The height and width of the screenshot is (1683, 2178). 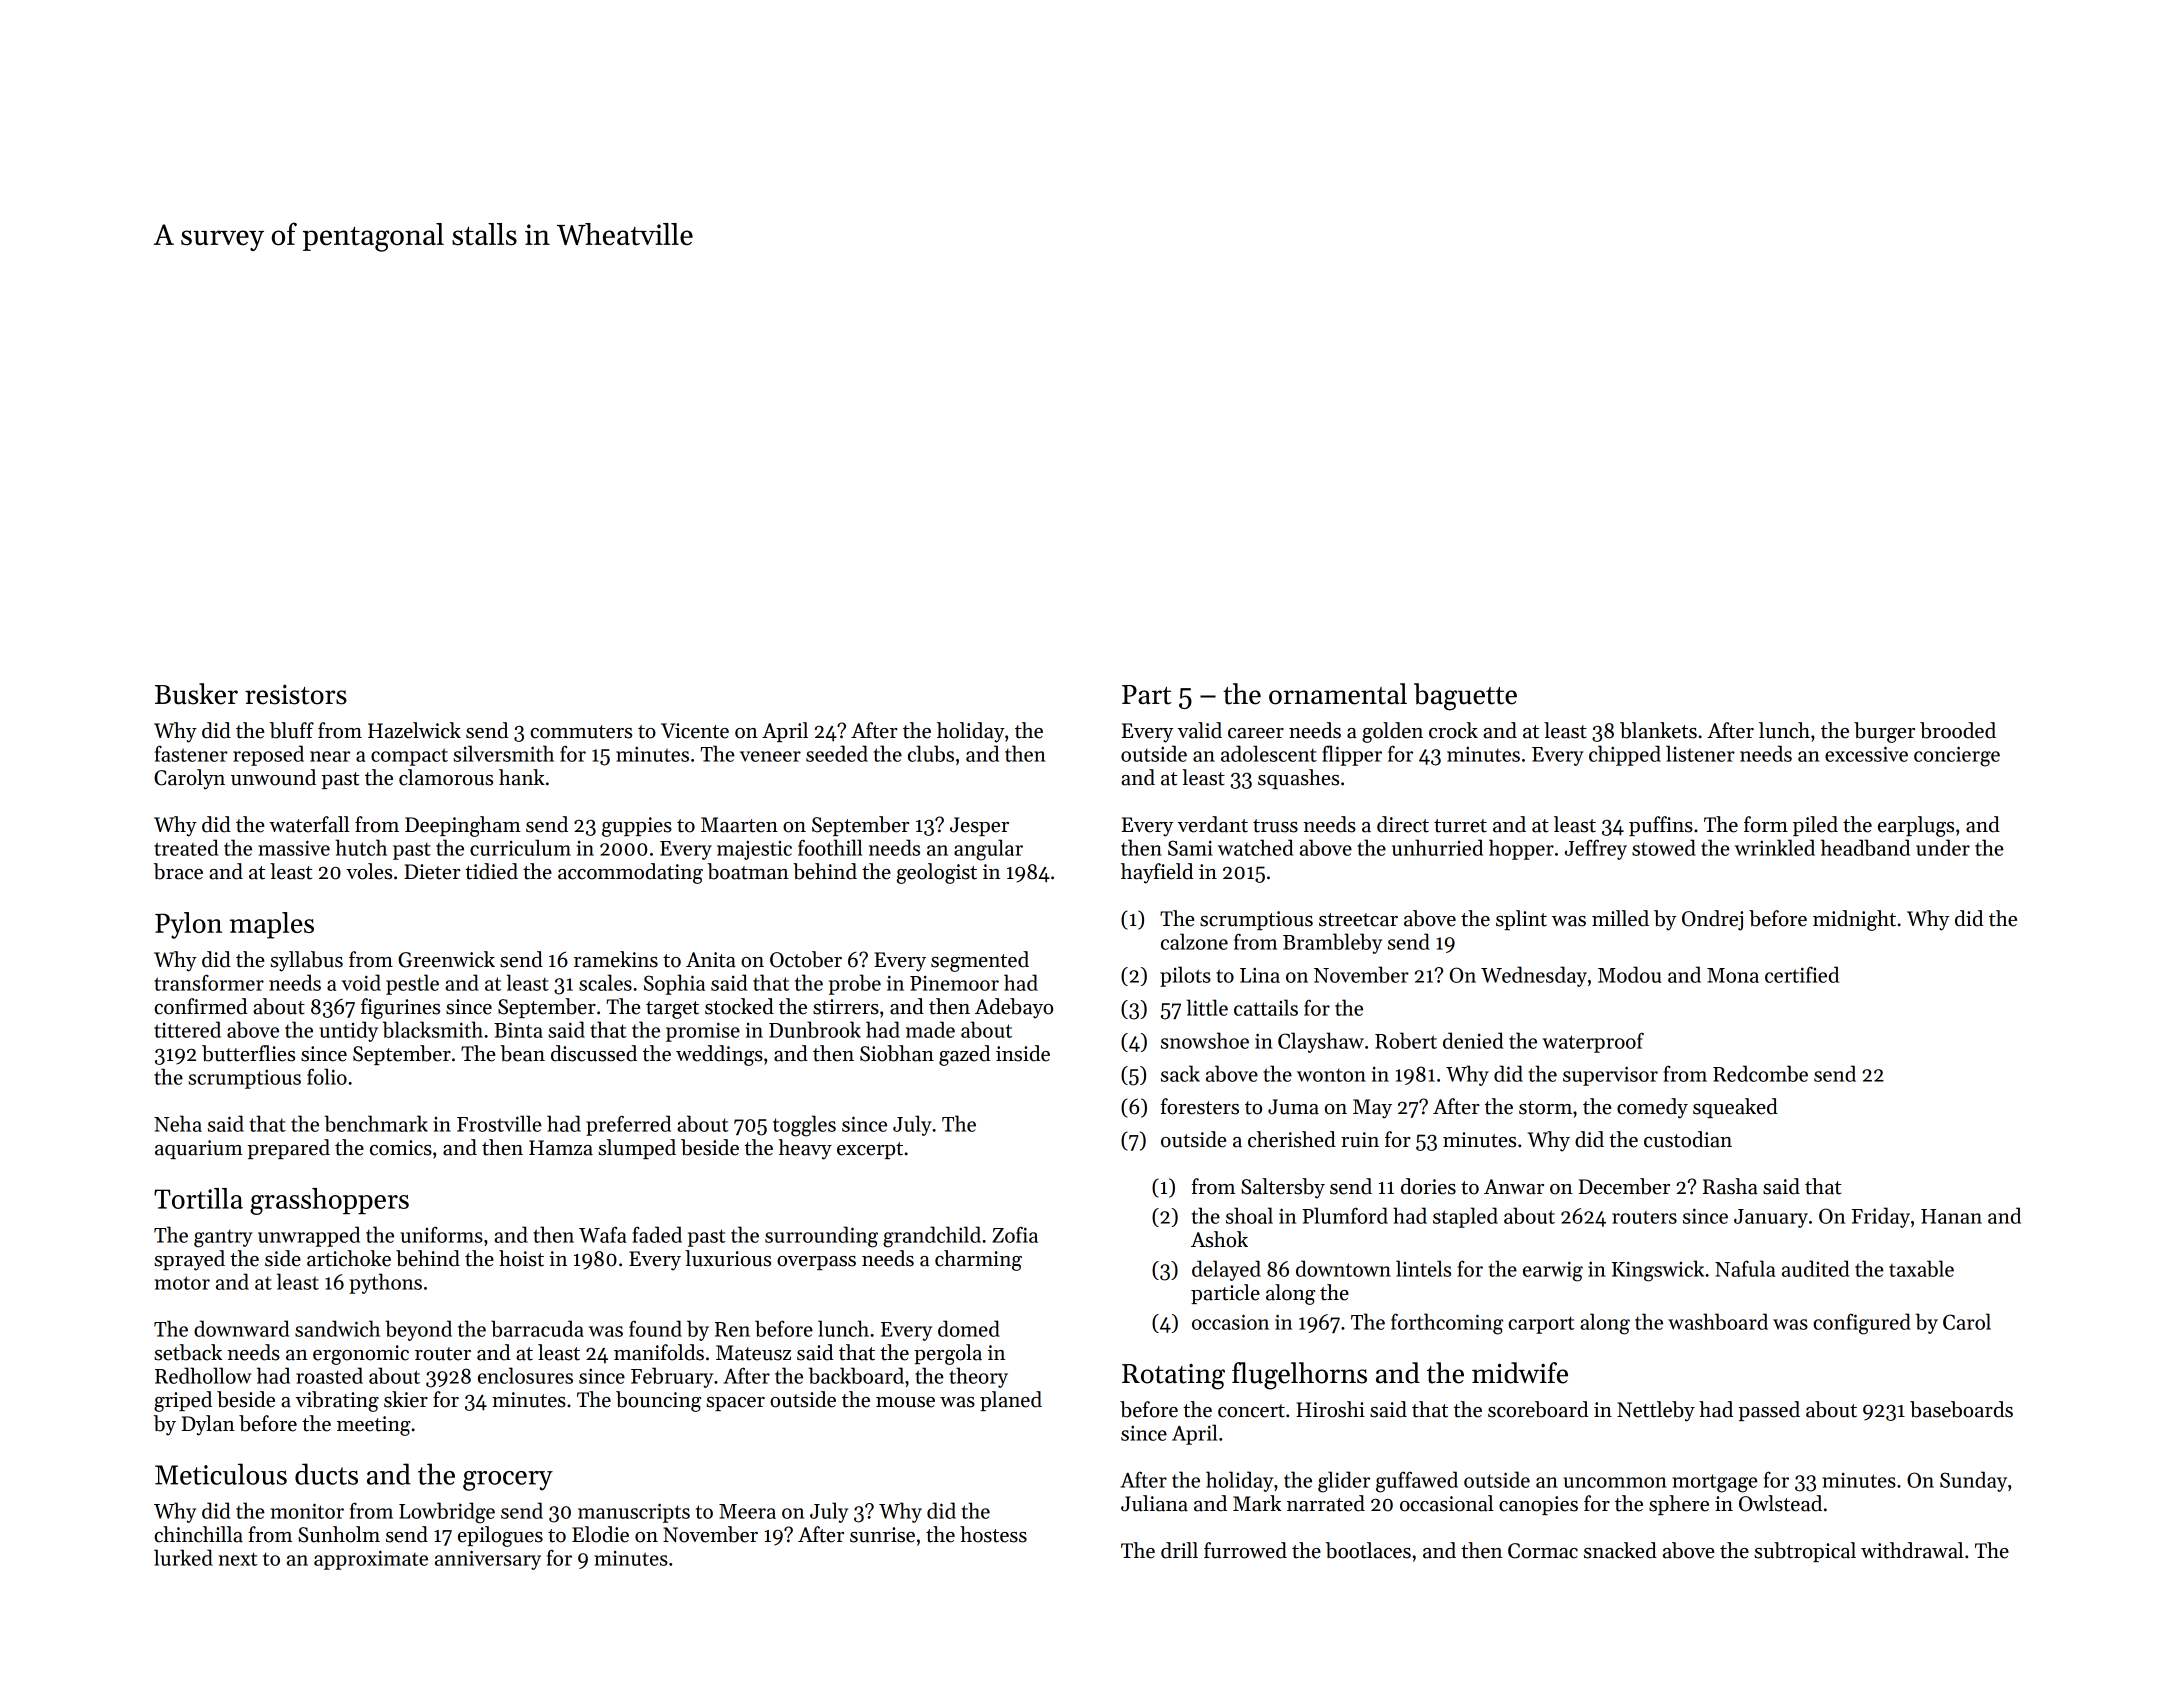 I want to click on bootlaces, so click(x=1368, y=1550).
